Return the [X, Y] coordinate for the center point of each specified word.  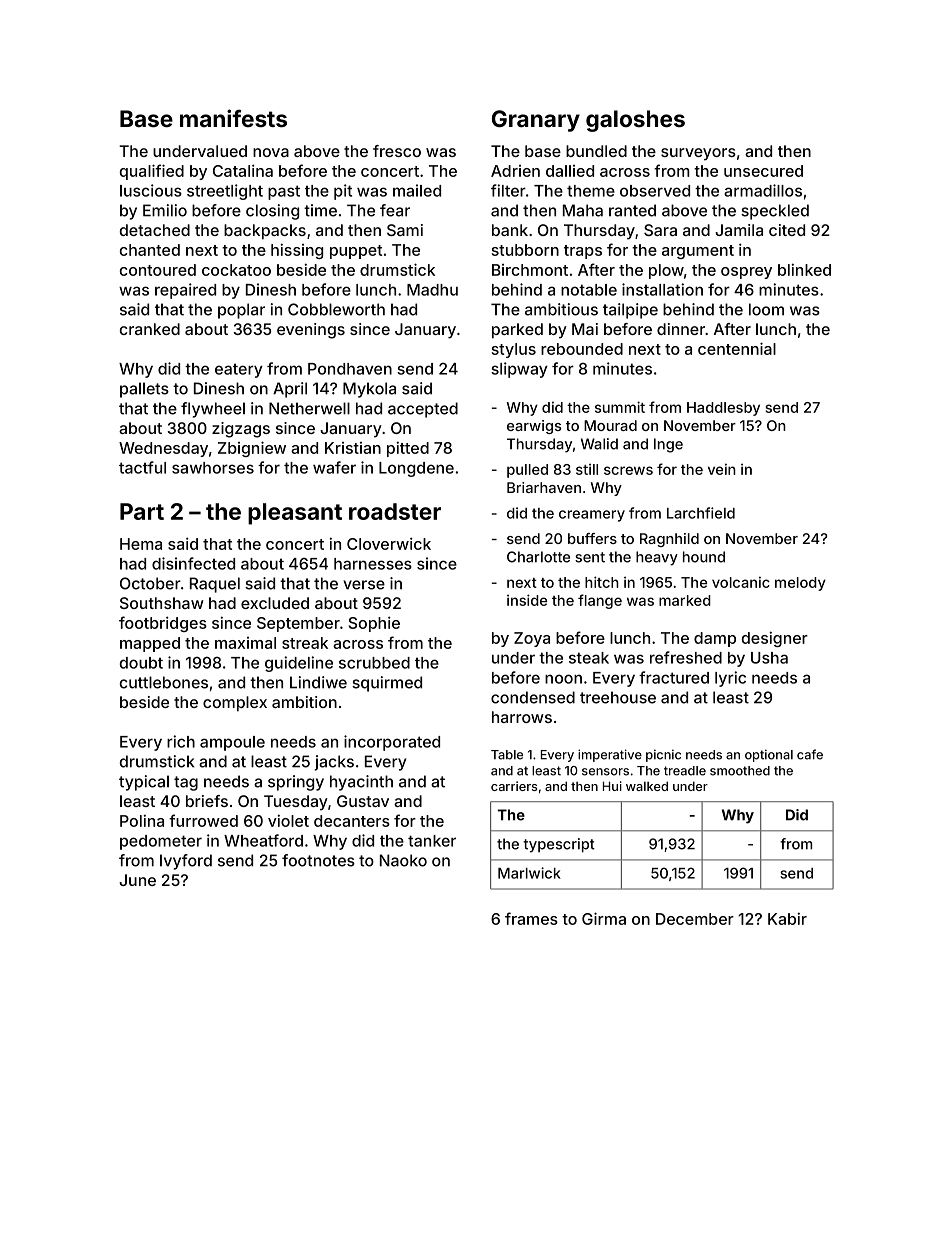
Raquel [215, 585]
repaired [185, 291]
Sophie [374, 624]
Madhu [432, 290]
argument [698, 252]
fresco [397, 151]
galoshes [635, 121]
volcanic [741, 582]
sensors [605, 772]
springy [296, 783]
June [137, 880]
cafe [810, 754]
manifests [233, 118]
